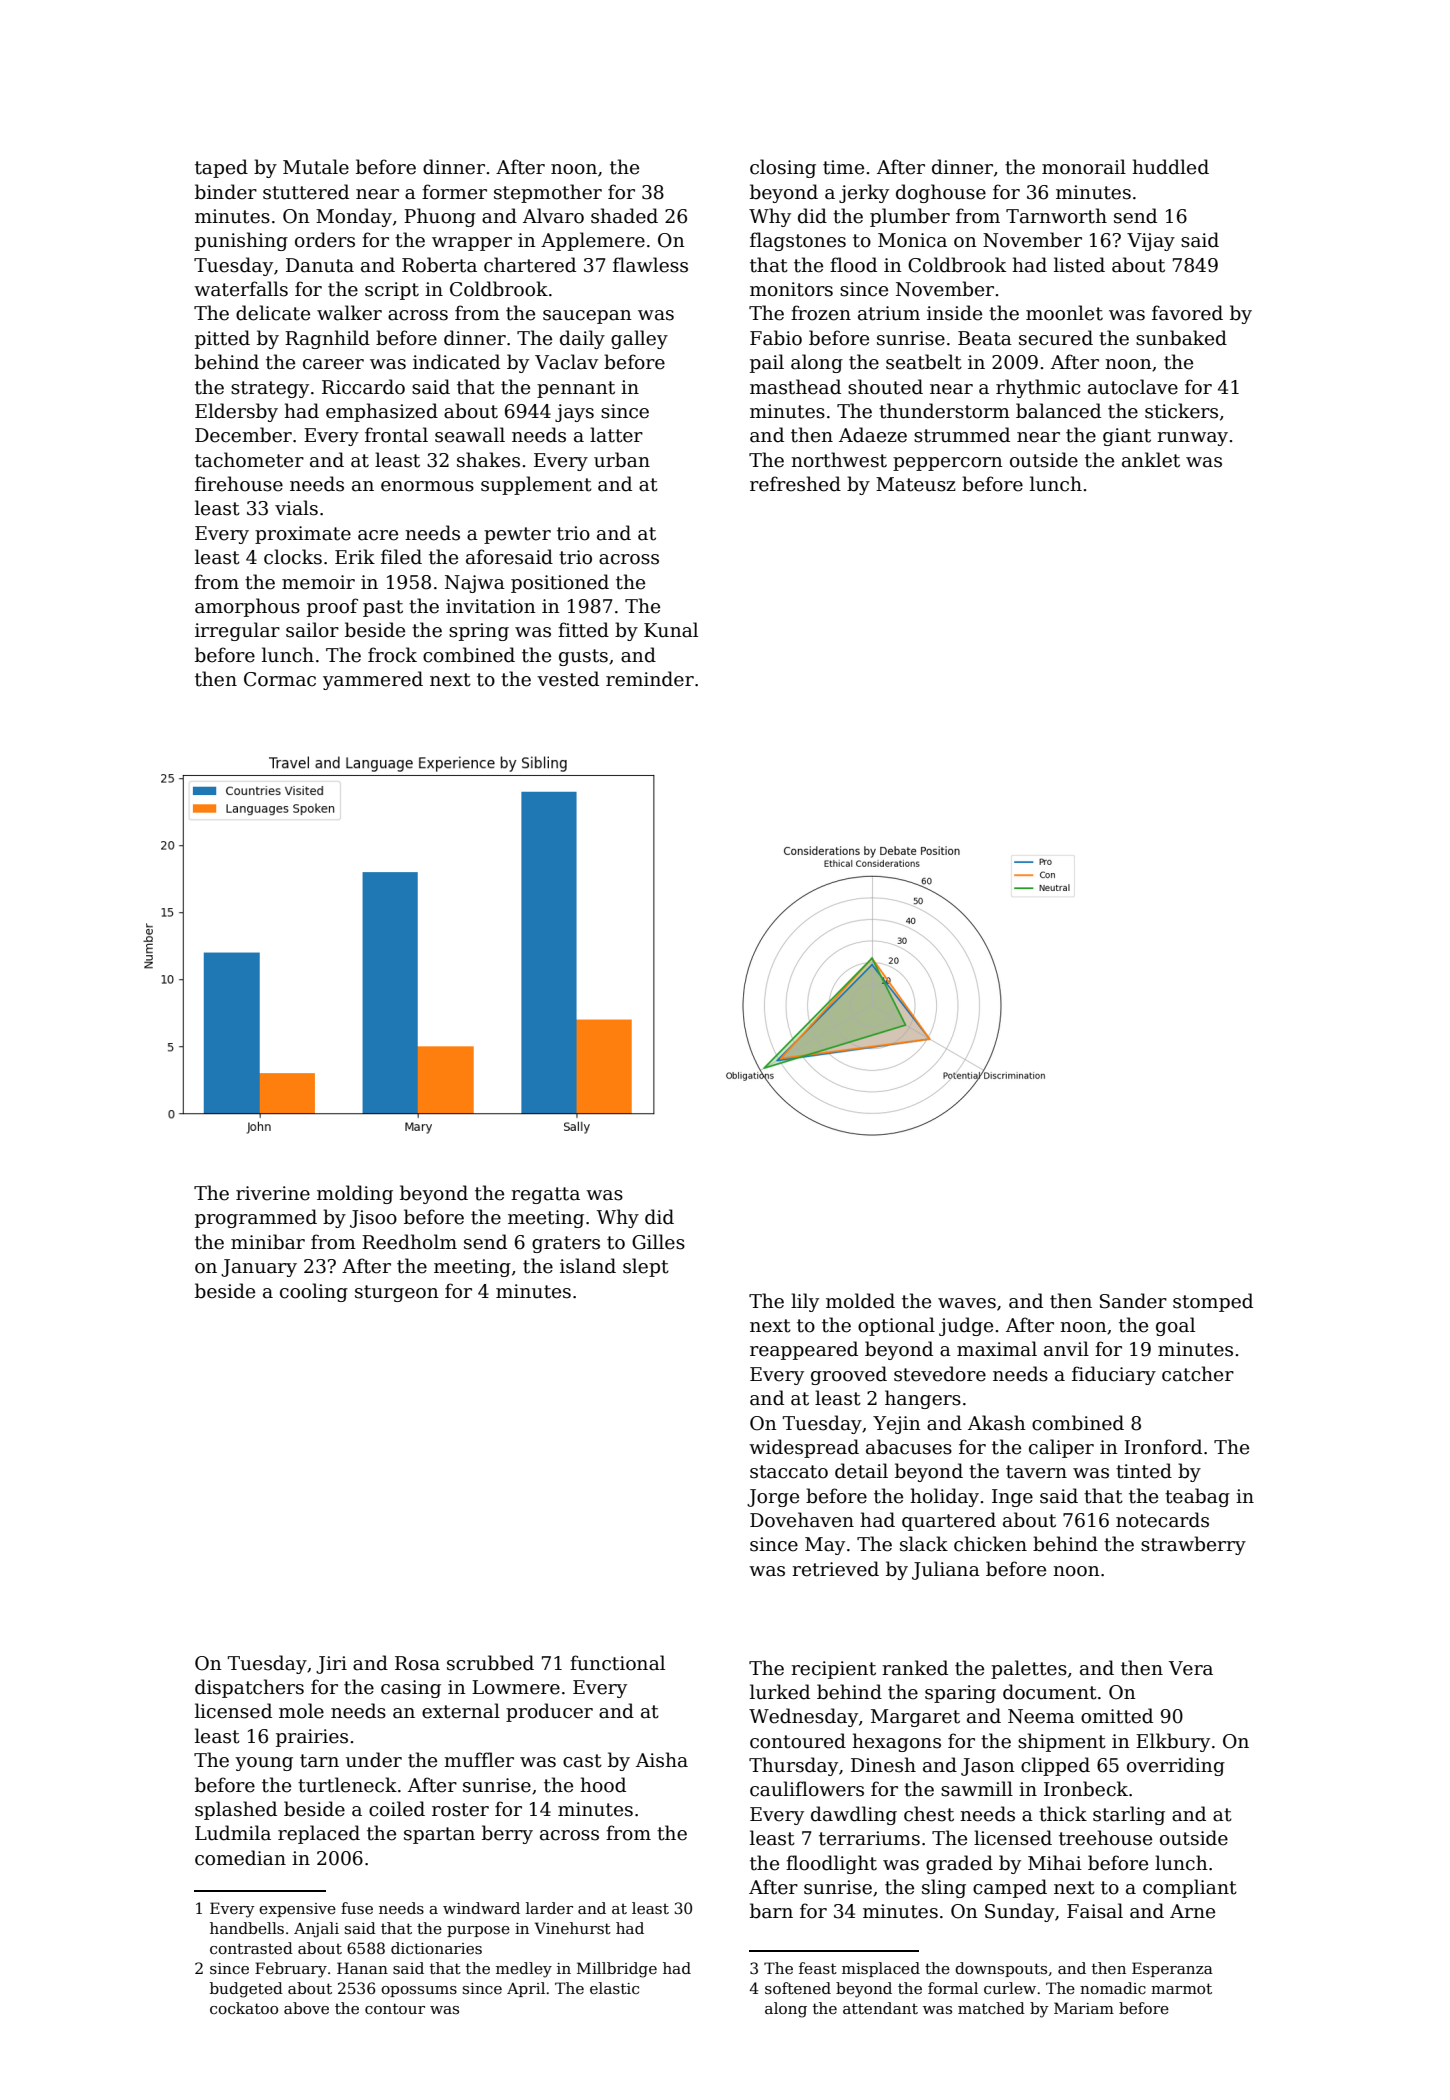 Image resolution: width=1450 pixels, height=2100 pixels. Describe the element at coordinates (776, 338) in the screenshot. I see `Fabio` at that location.
